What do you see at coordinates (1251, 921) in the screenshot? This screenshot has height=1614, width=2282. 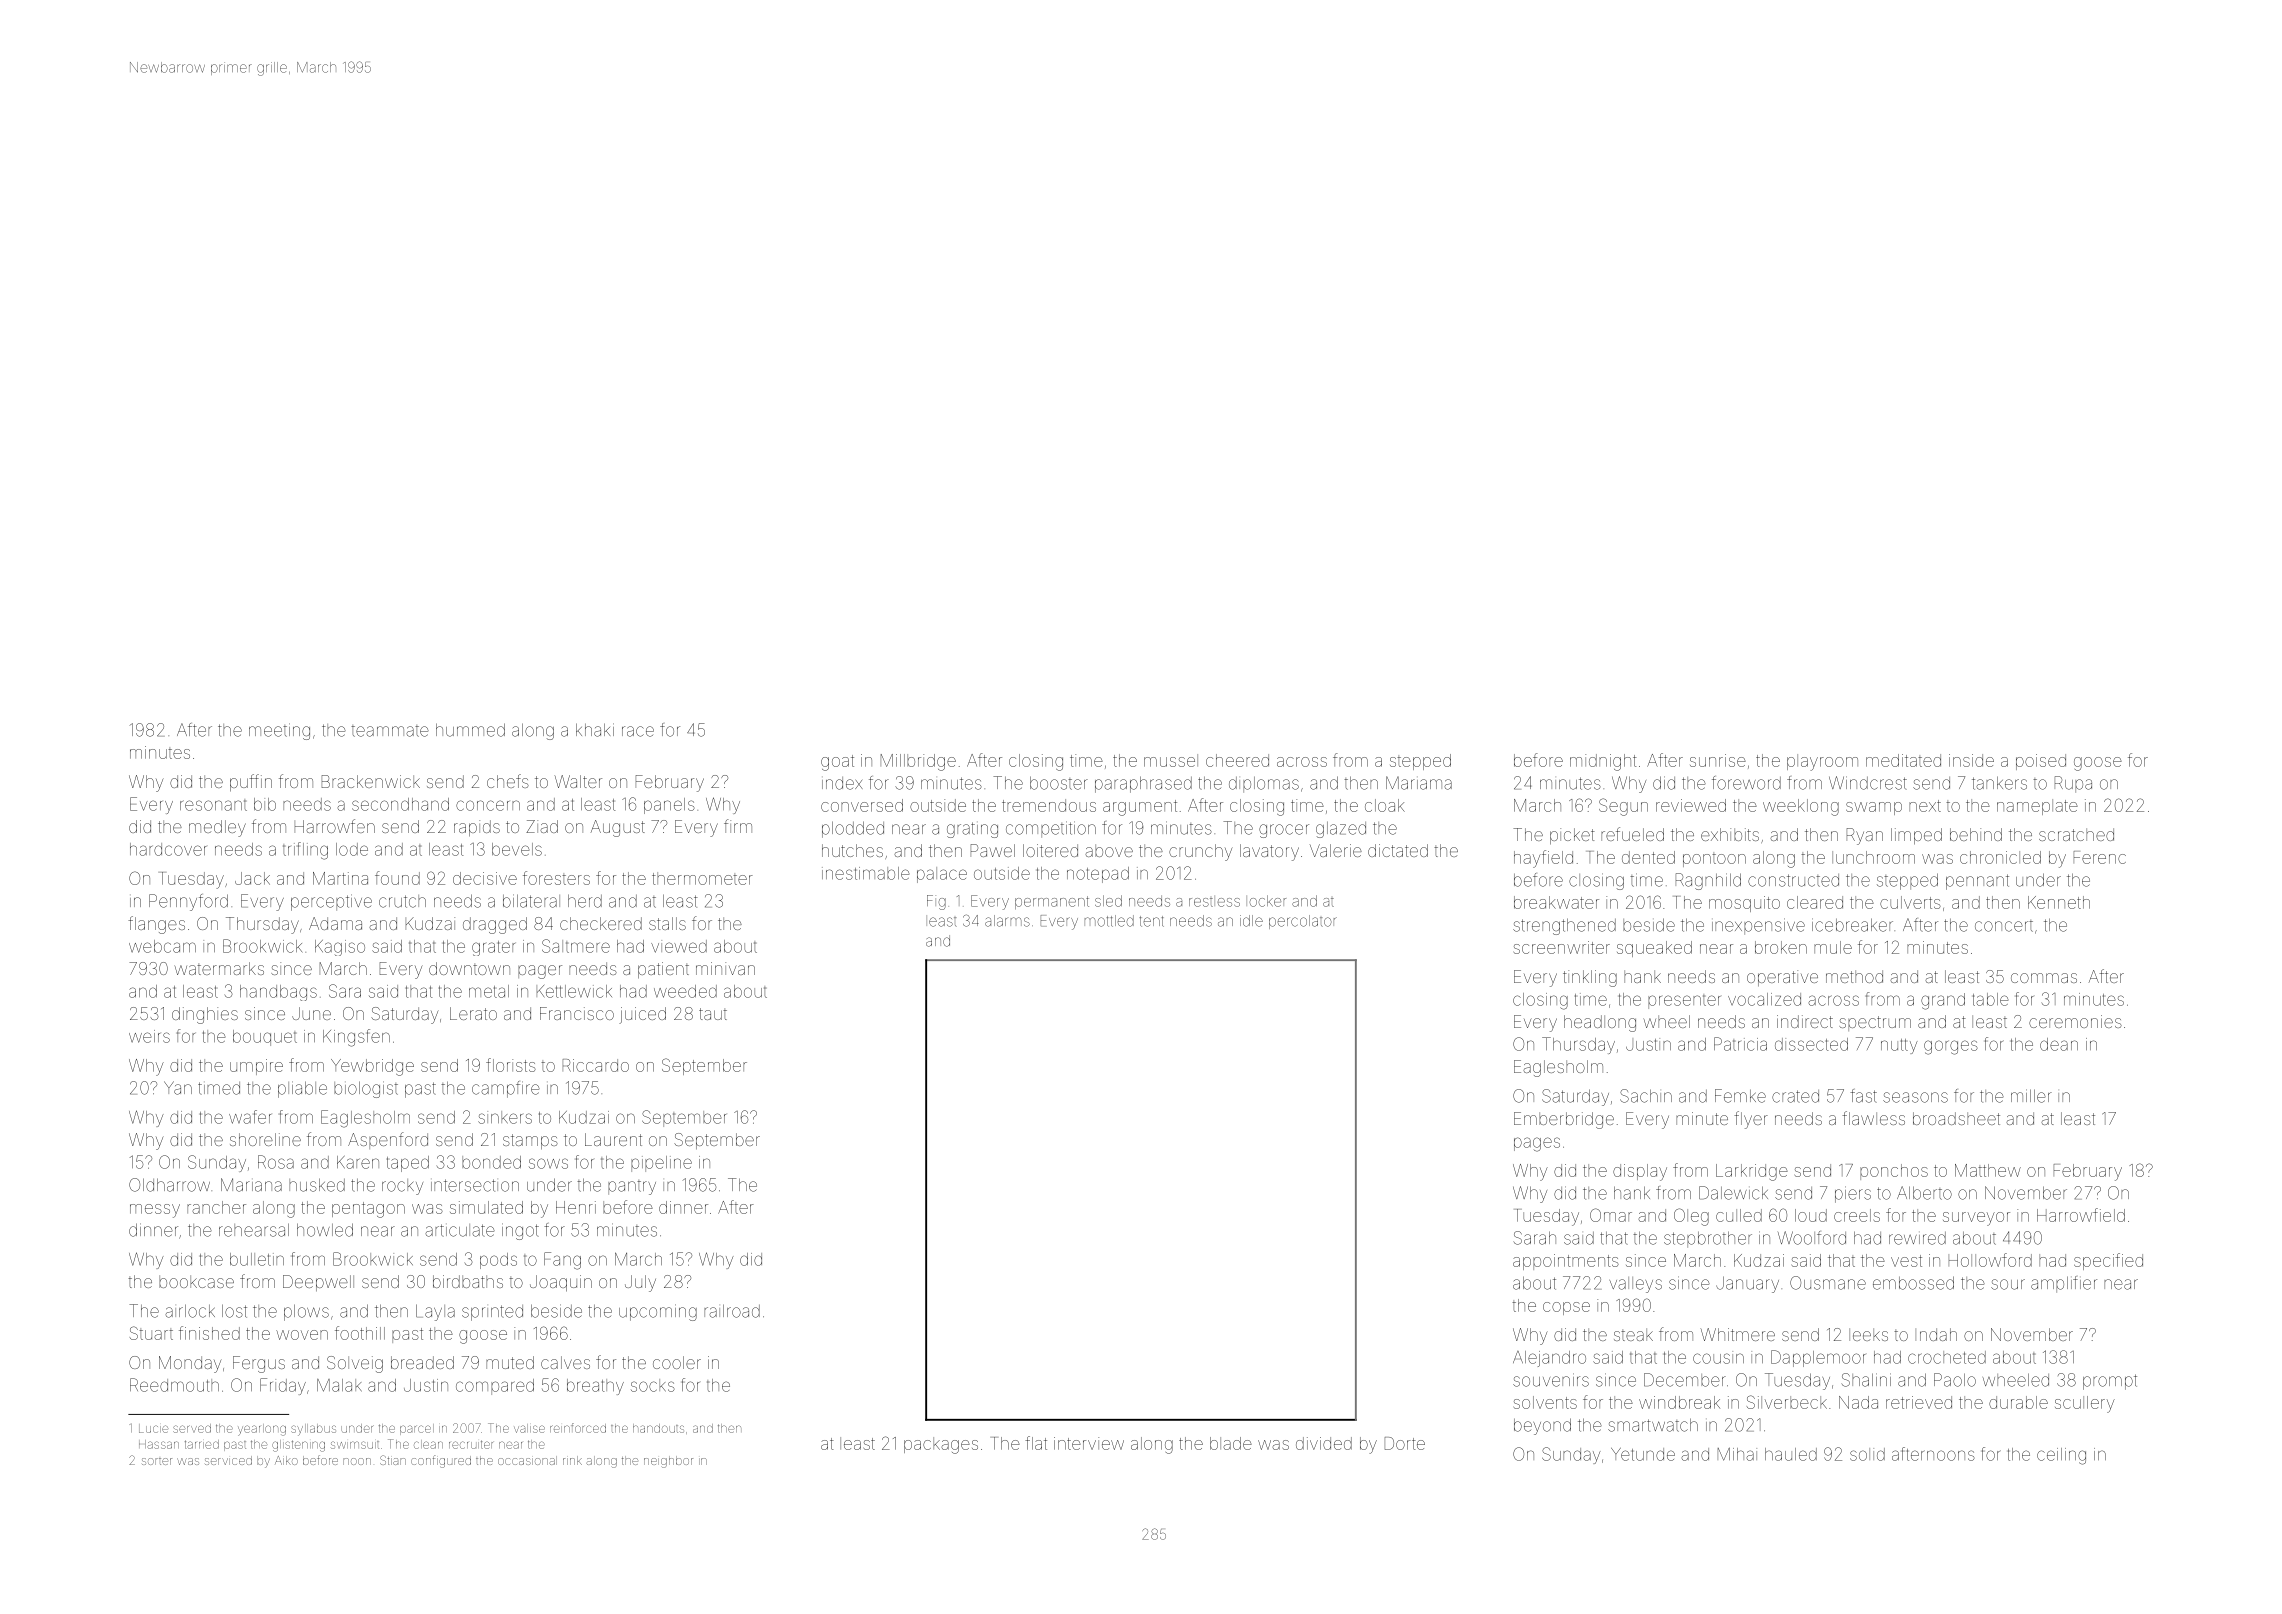 I see `idle` at bounding box center [1251, 921].
